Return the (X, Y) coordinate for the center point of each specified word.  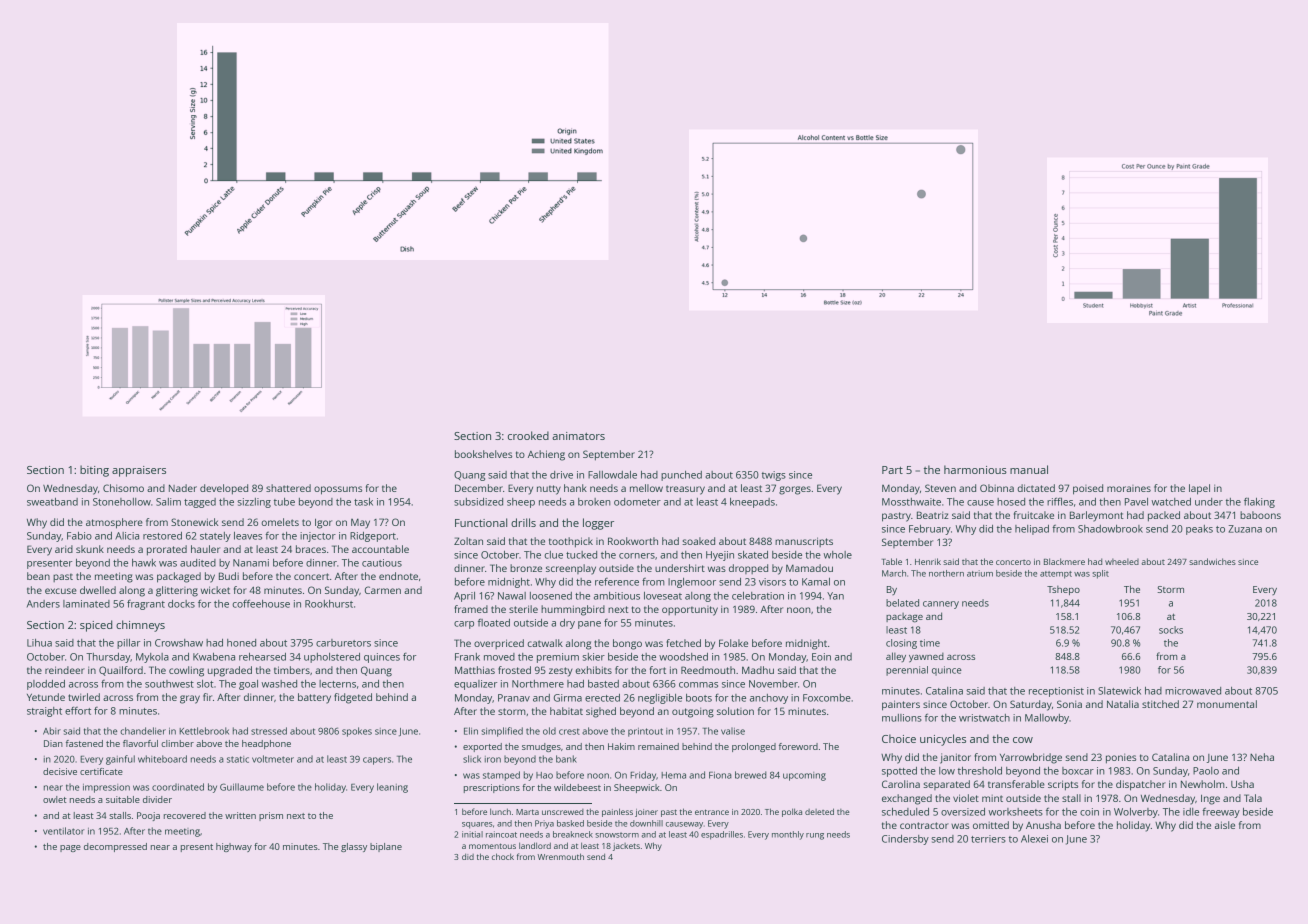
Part (892, 470)
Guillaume (242, 787)
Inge (1210, 800)
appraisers (139, 471)
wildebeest (577, 787)
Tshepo (1063, 590)
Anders (43, 604)
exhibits (593, 670)
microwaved (1193, 691)
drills (523, 522)
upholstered (332, 658)
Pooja (148, 816)
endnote (398, 576)
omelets (280, 522)
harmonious (975, 469)
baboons (1260, 515)
